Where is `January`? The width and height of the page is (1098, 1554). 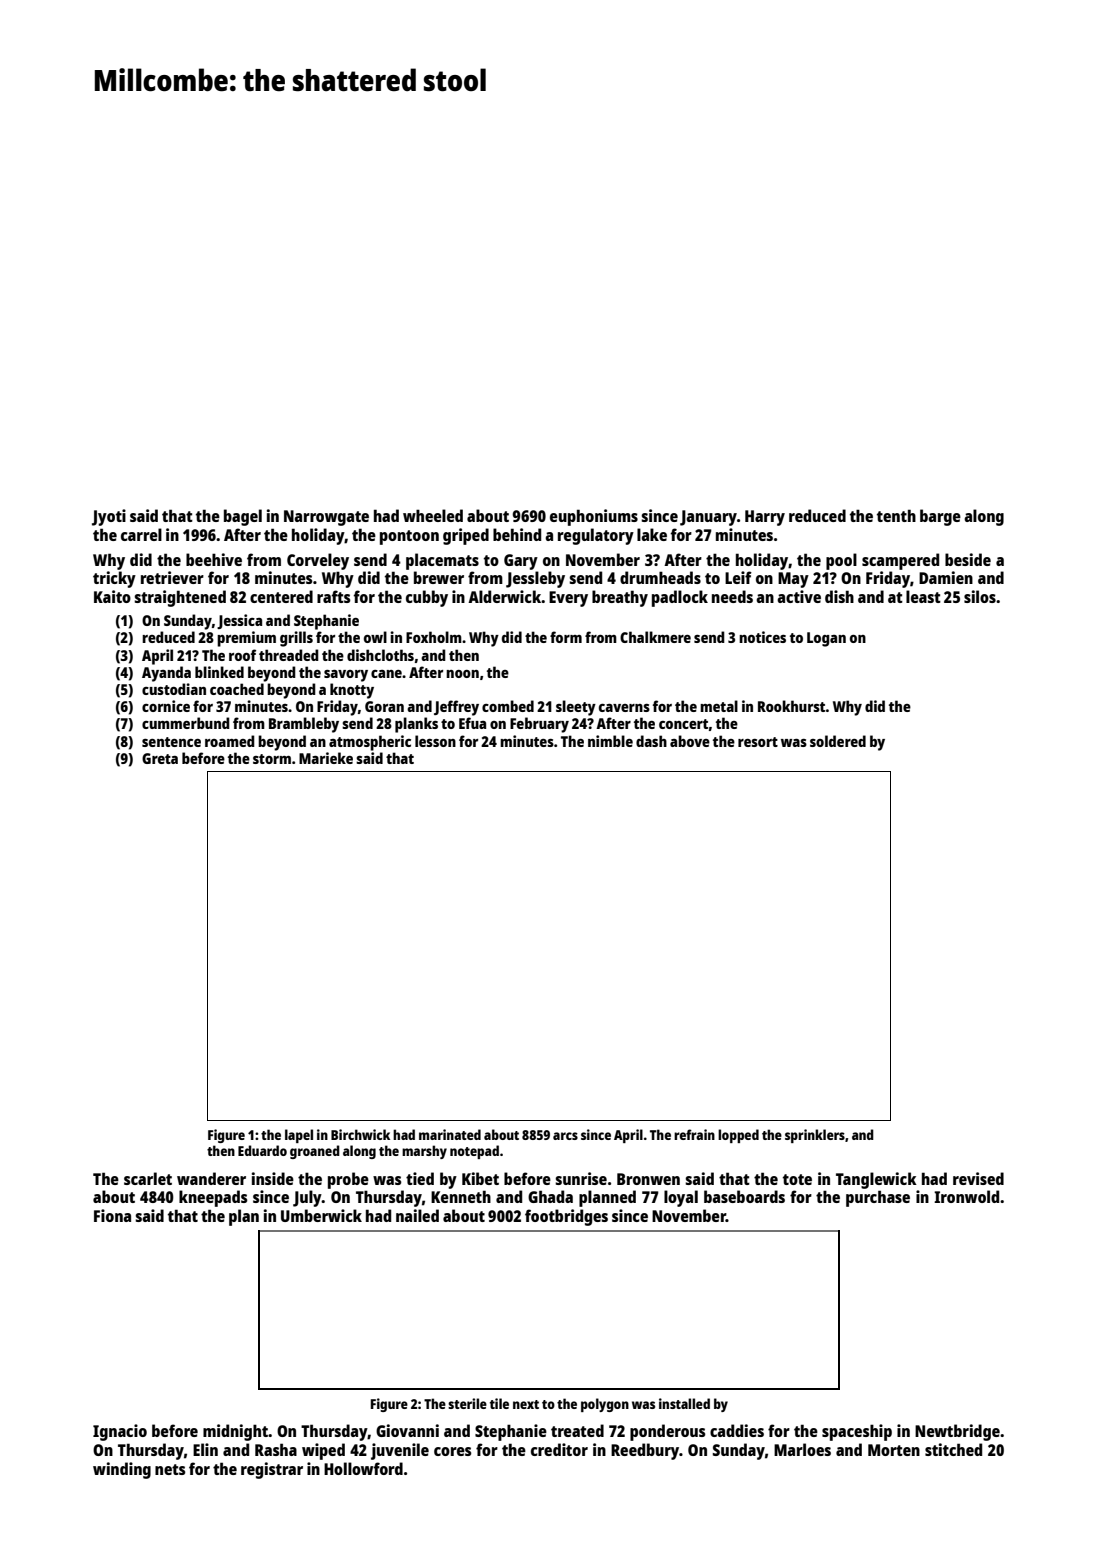 January is located at coordinates (708, 518).
